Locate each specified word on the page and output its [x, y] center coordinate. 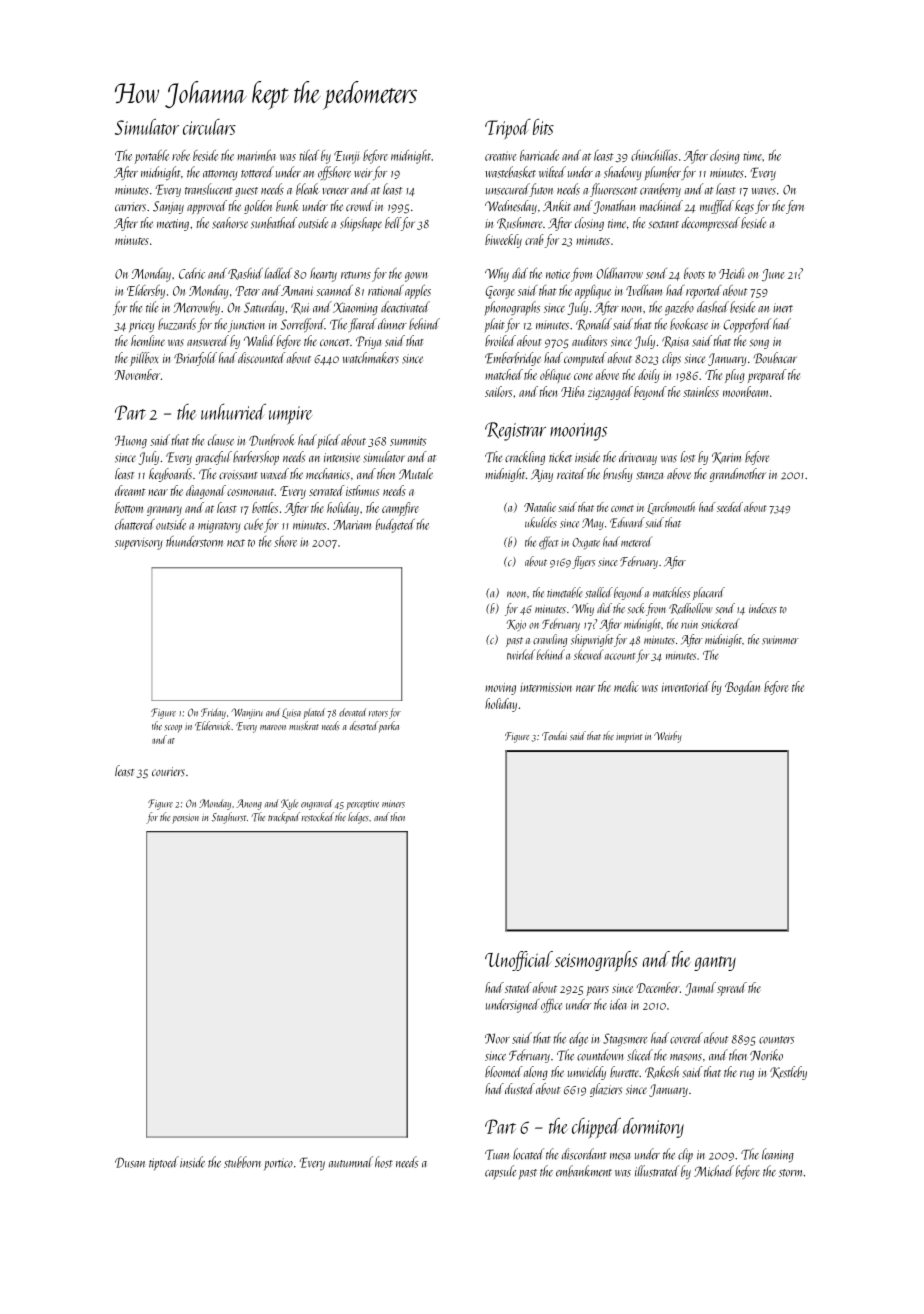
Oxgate [586, 544]
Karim [726, 458]
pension [185, 819]
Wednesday [511, 207]
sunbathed [274, 223]
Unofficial [519, 961]
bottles [265, 507]
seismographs [596, 961]
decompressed [711, 224]
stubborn [242, 1162]
